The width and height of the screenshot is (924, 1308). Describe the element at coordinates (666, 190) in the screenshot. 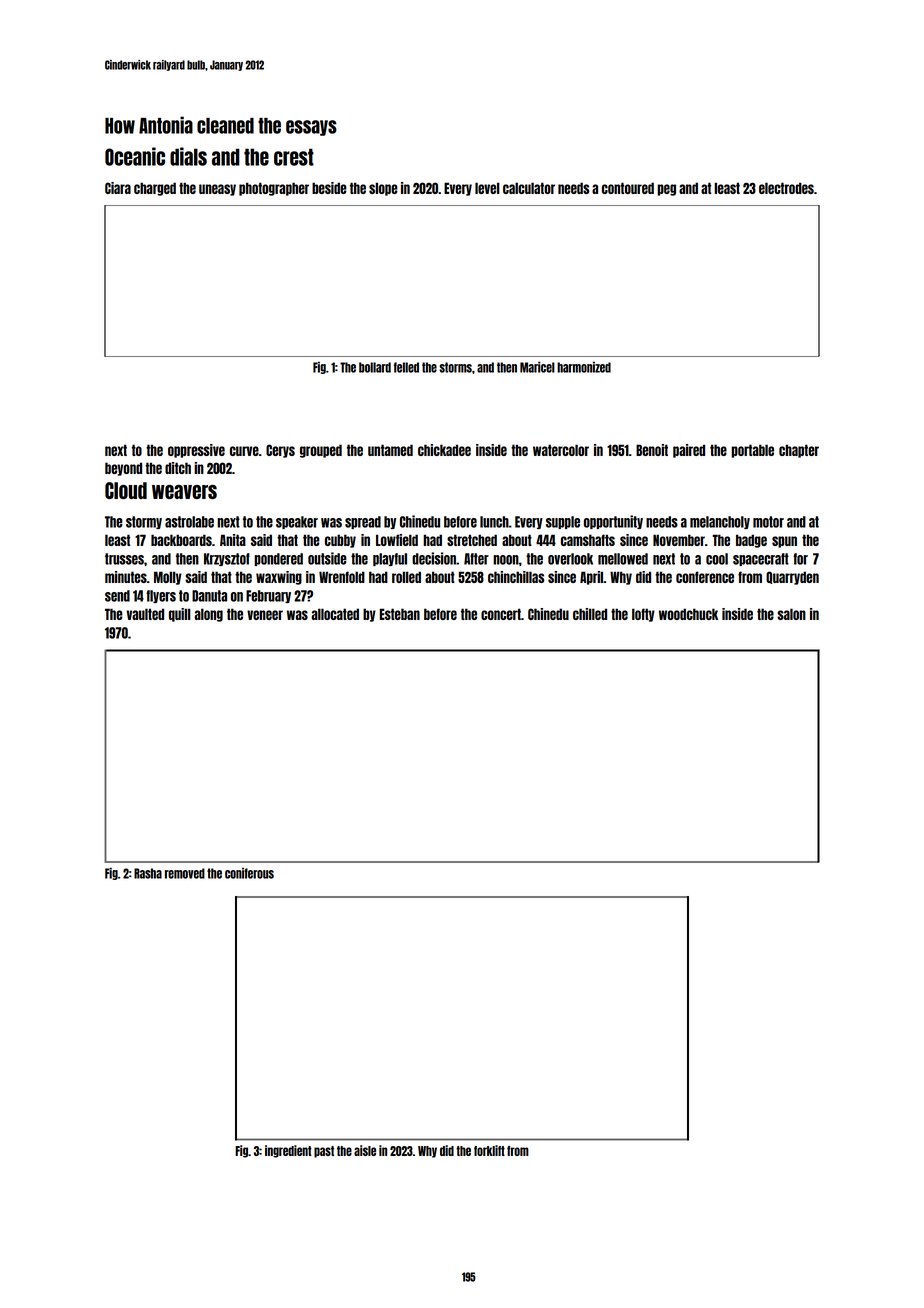

I see `peg` at that location.
